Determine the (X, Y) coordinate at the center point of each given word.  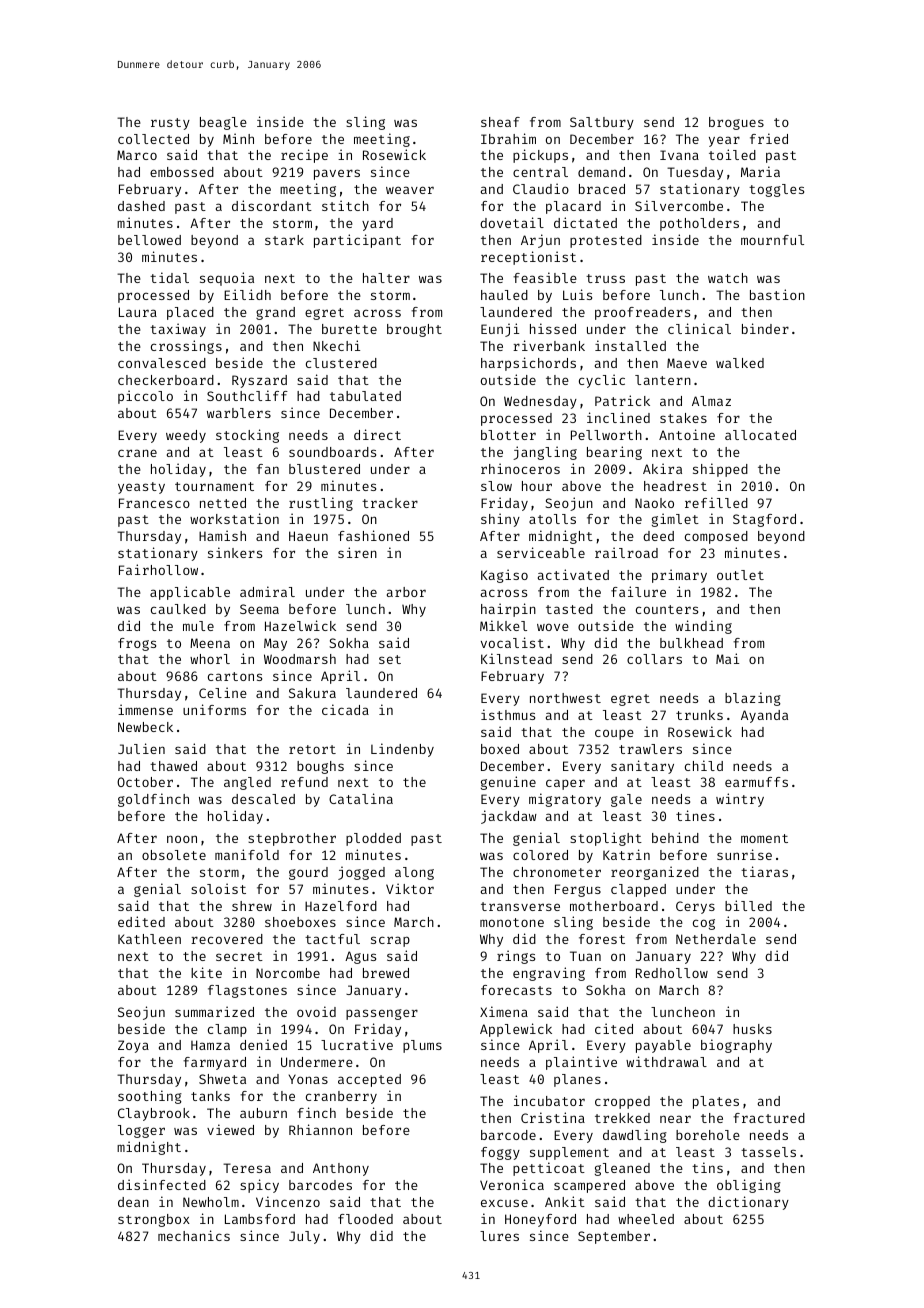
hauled (504, 295)
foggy (500, 1153)
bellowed (149, 240)
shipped (720, 470)
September (614, 1237)
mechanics (194, 1235)
